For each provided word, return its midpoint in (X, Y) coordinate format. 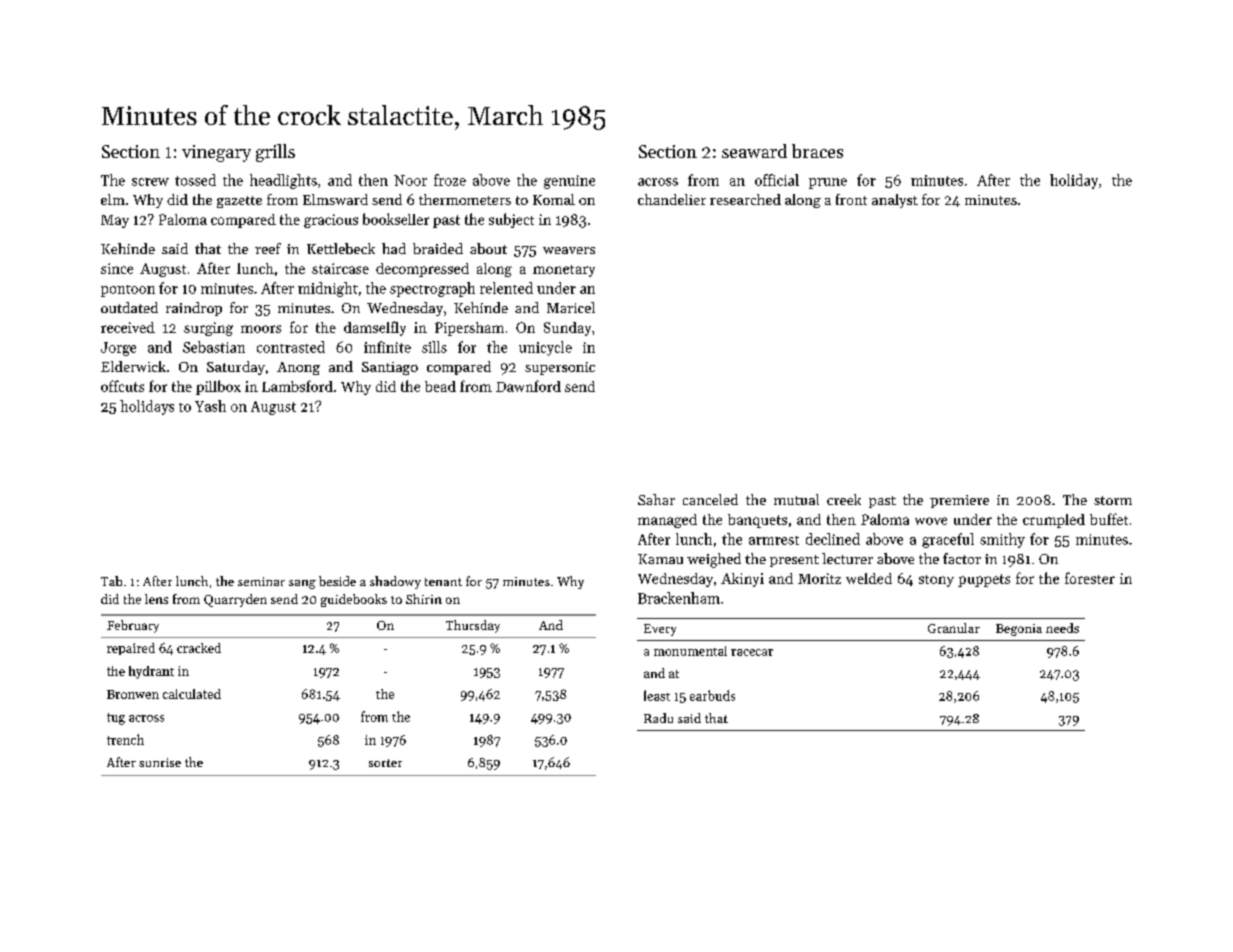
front (851, 199)
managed (667, 521)
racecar (752, 652)
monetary (564, 271)
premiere (959, 501)
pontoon (128, 291)
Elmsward (335, 199)
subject (511, 220)
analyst (895, 201)
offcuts (122, 386)
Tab (111, 581)
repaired (131, 649)
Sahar (656, 499)
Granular (954, 628)
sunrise (160, 762)
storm (1113, 500)
